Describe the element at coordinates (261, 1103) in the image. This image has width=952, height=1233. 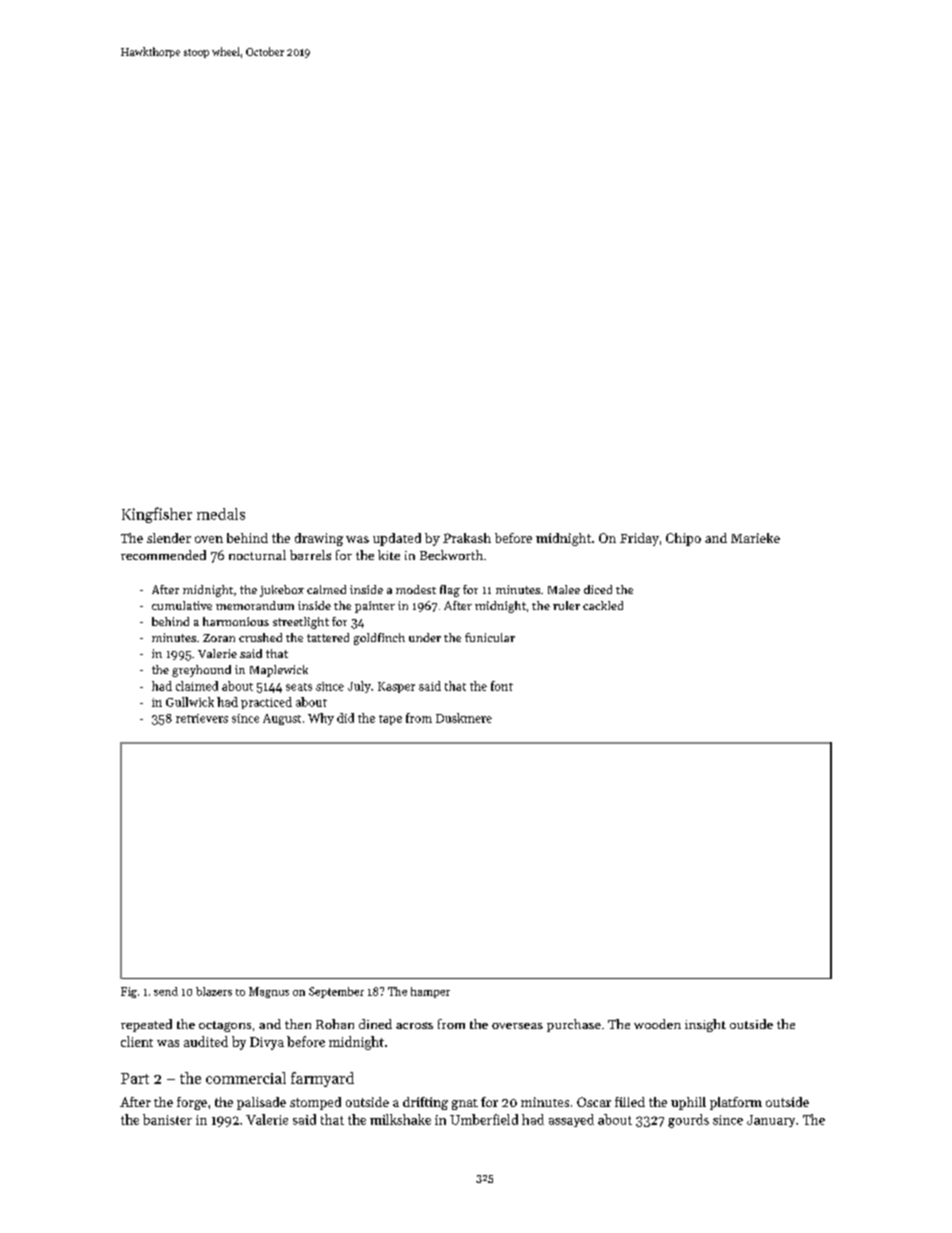
I see `palisade` at that location.
